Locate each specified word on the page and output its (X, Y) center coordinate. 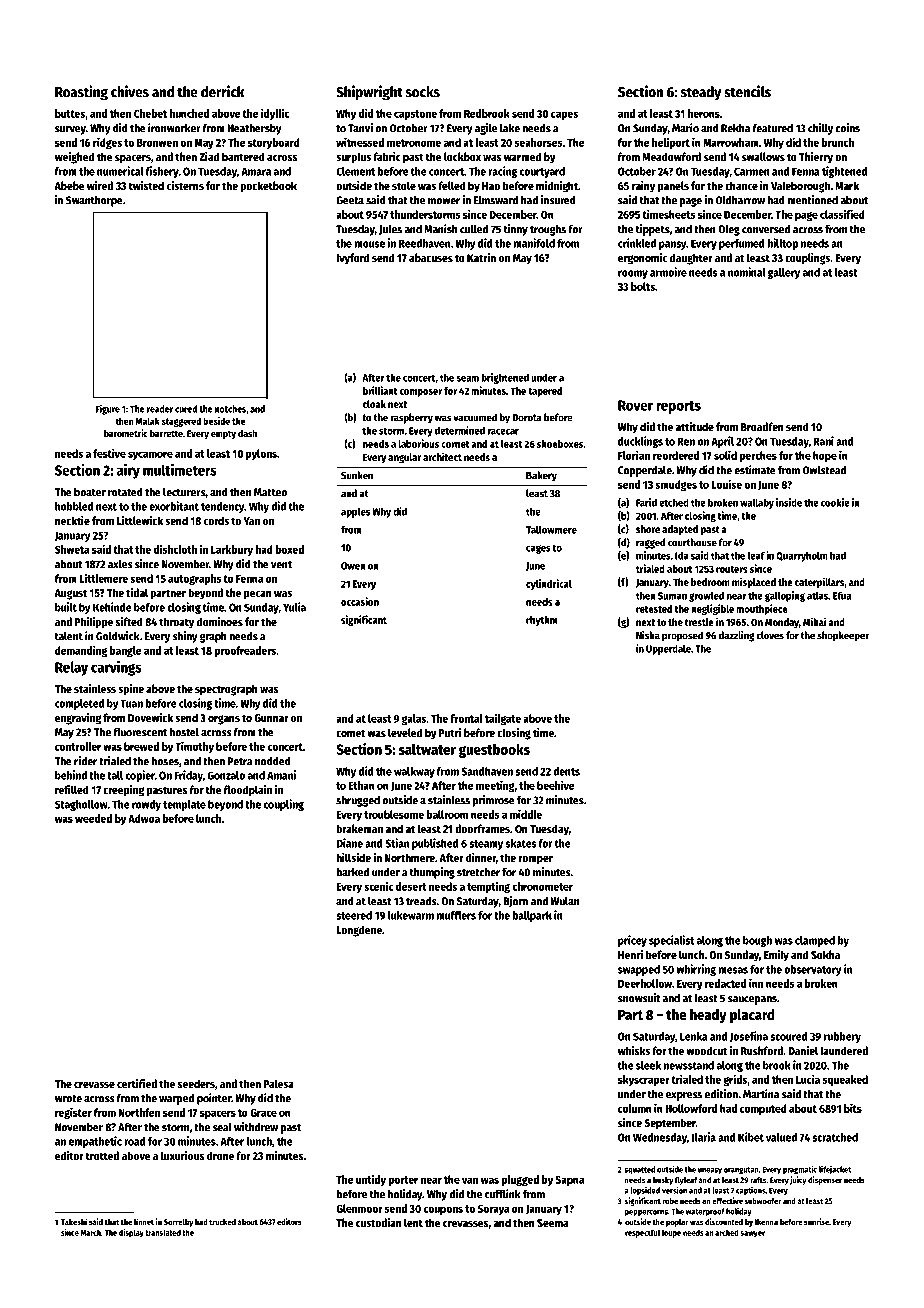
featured (773, 128)
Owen (353, 566)
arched (727, 1232)
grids (735, 1080)
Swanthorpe (94, 201)
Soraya (493, 1209)
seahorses (538, 142)
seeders (196, 1083)
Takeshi (74, 1221)
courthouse (692, 542)
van (470, 1180)
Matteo (270, 492)
